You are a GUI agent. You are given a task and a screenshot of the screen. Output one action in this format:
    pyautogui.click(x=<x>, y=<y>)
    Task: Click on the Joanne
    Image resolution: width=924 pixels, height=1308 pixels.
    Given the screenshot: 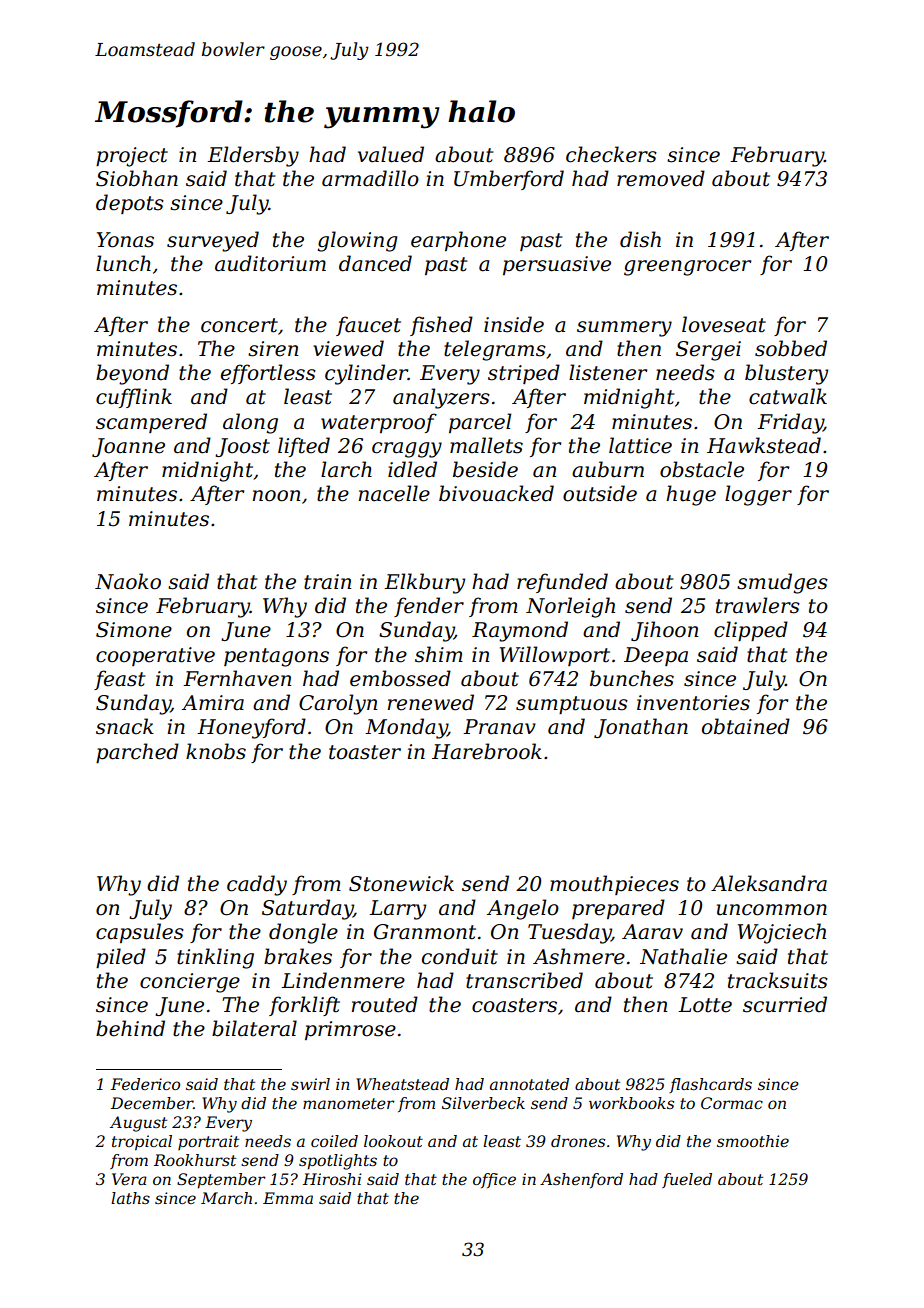 What is the action you would take?
    pyautogui.click(x=128, y=447)
